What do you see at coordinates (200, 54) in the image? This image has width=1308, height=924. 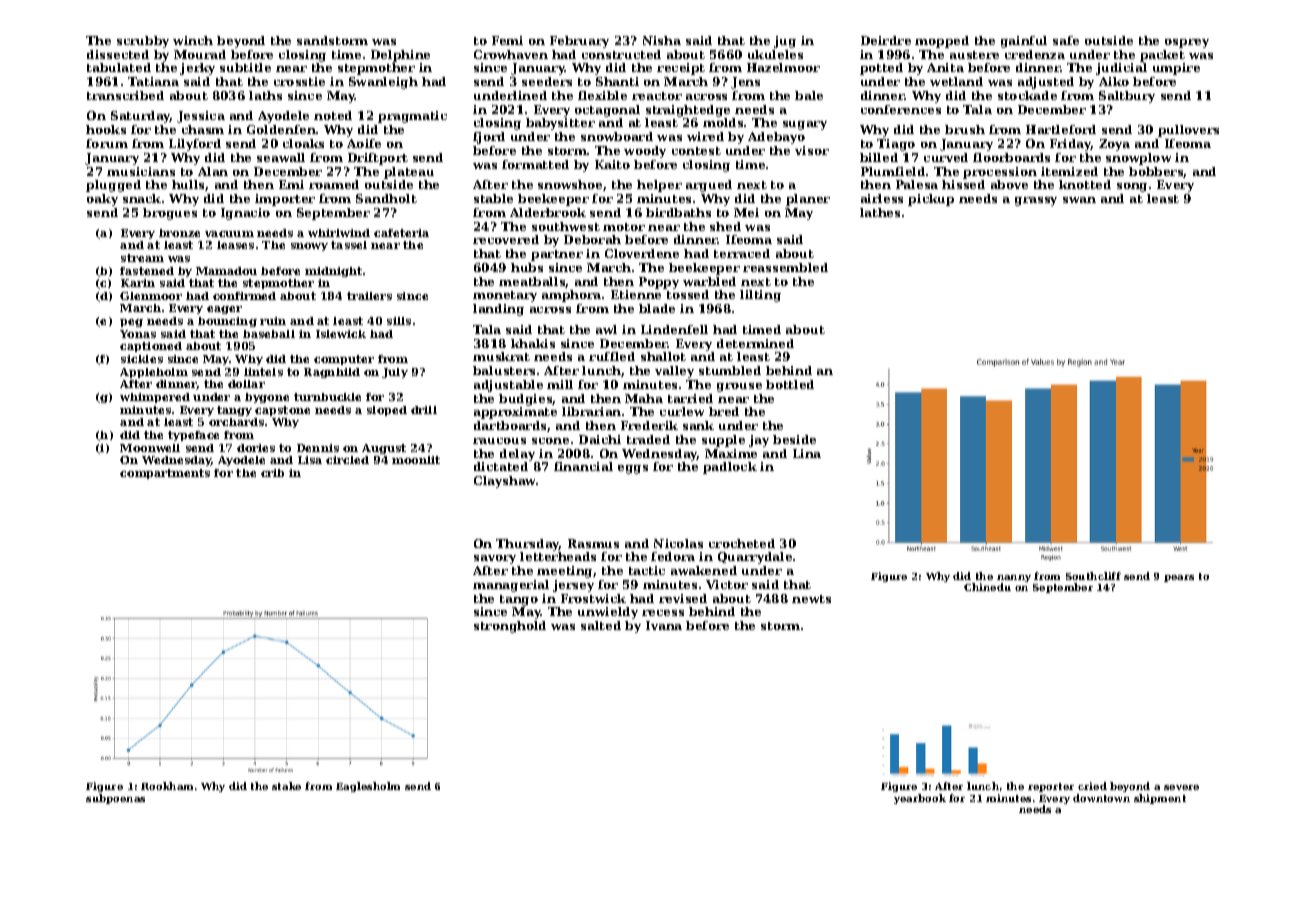 I see `Mourad` at bounding box center [200, 54].
